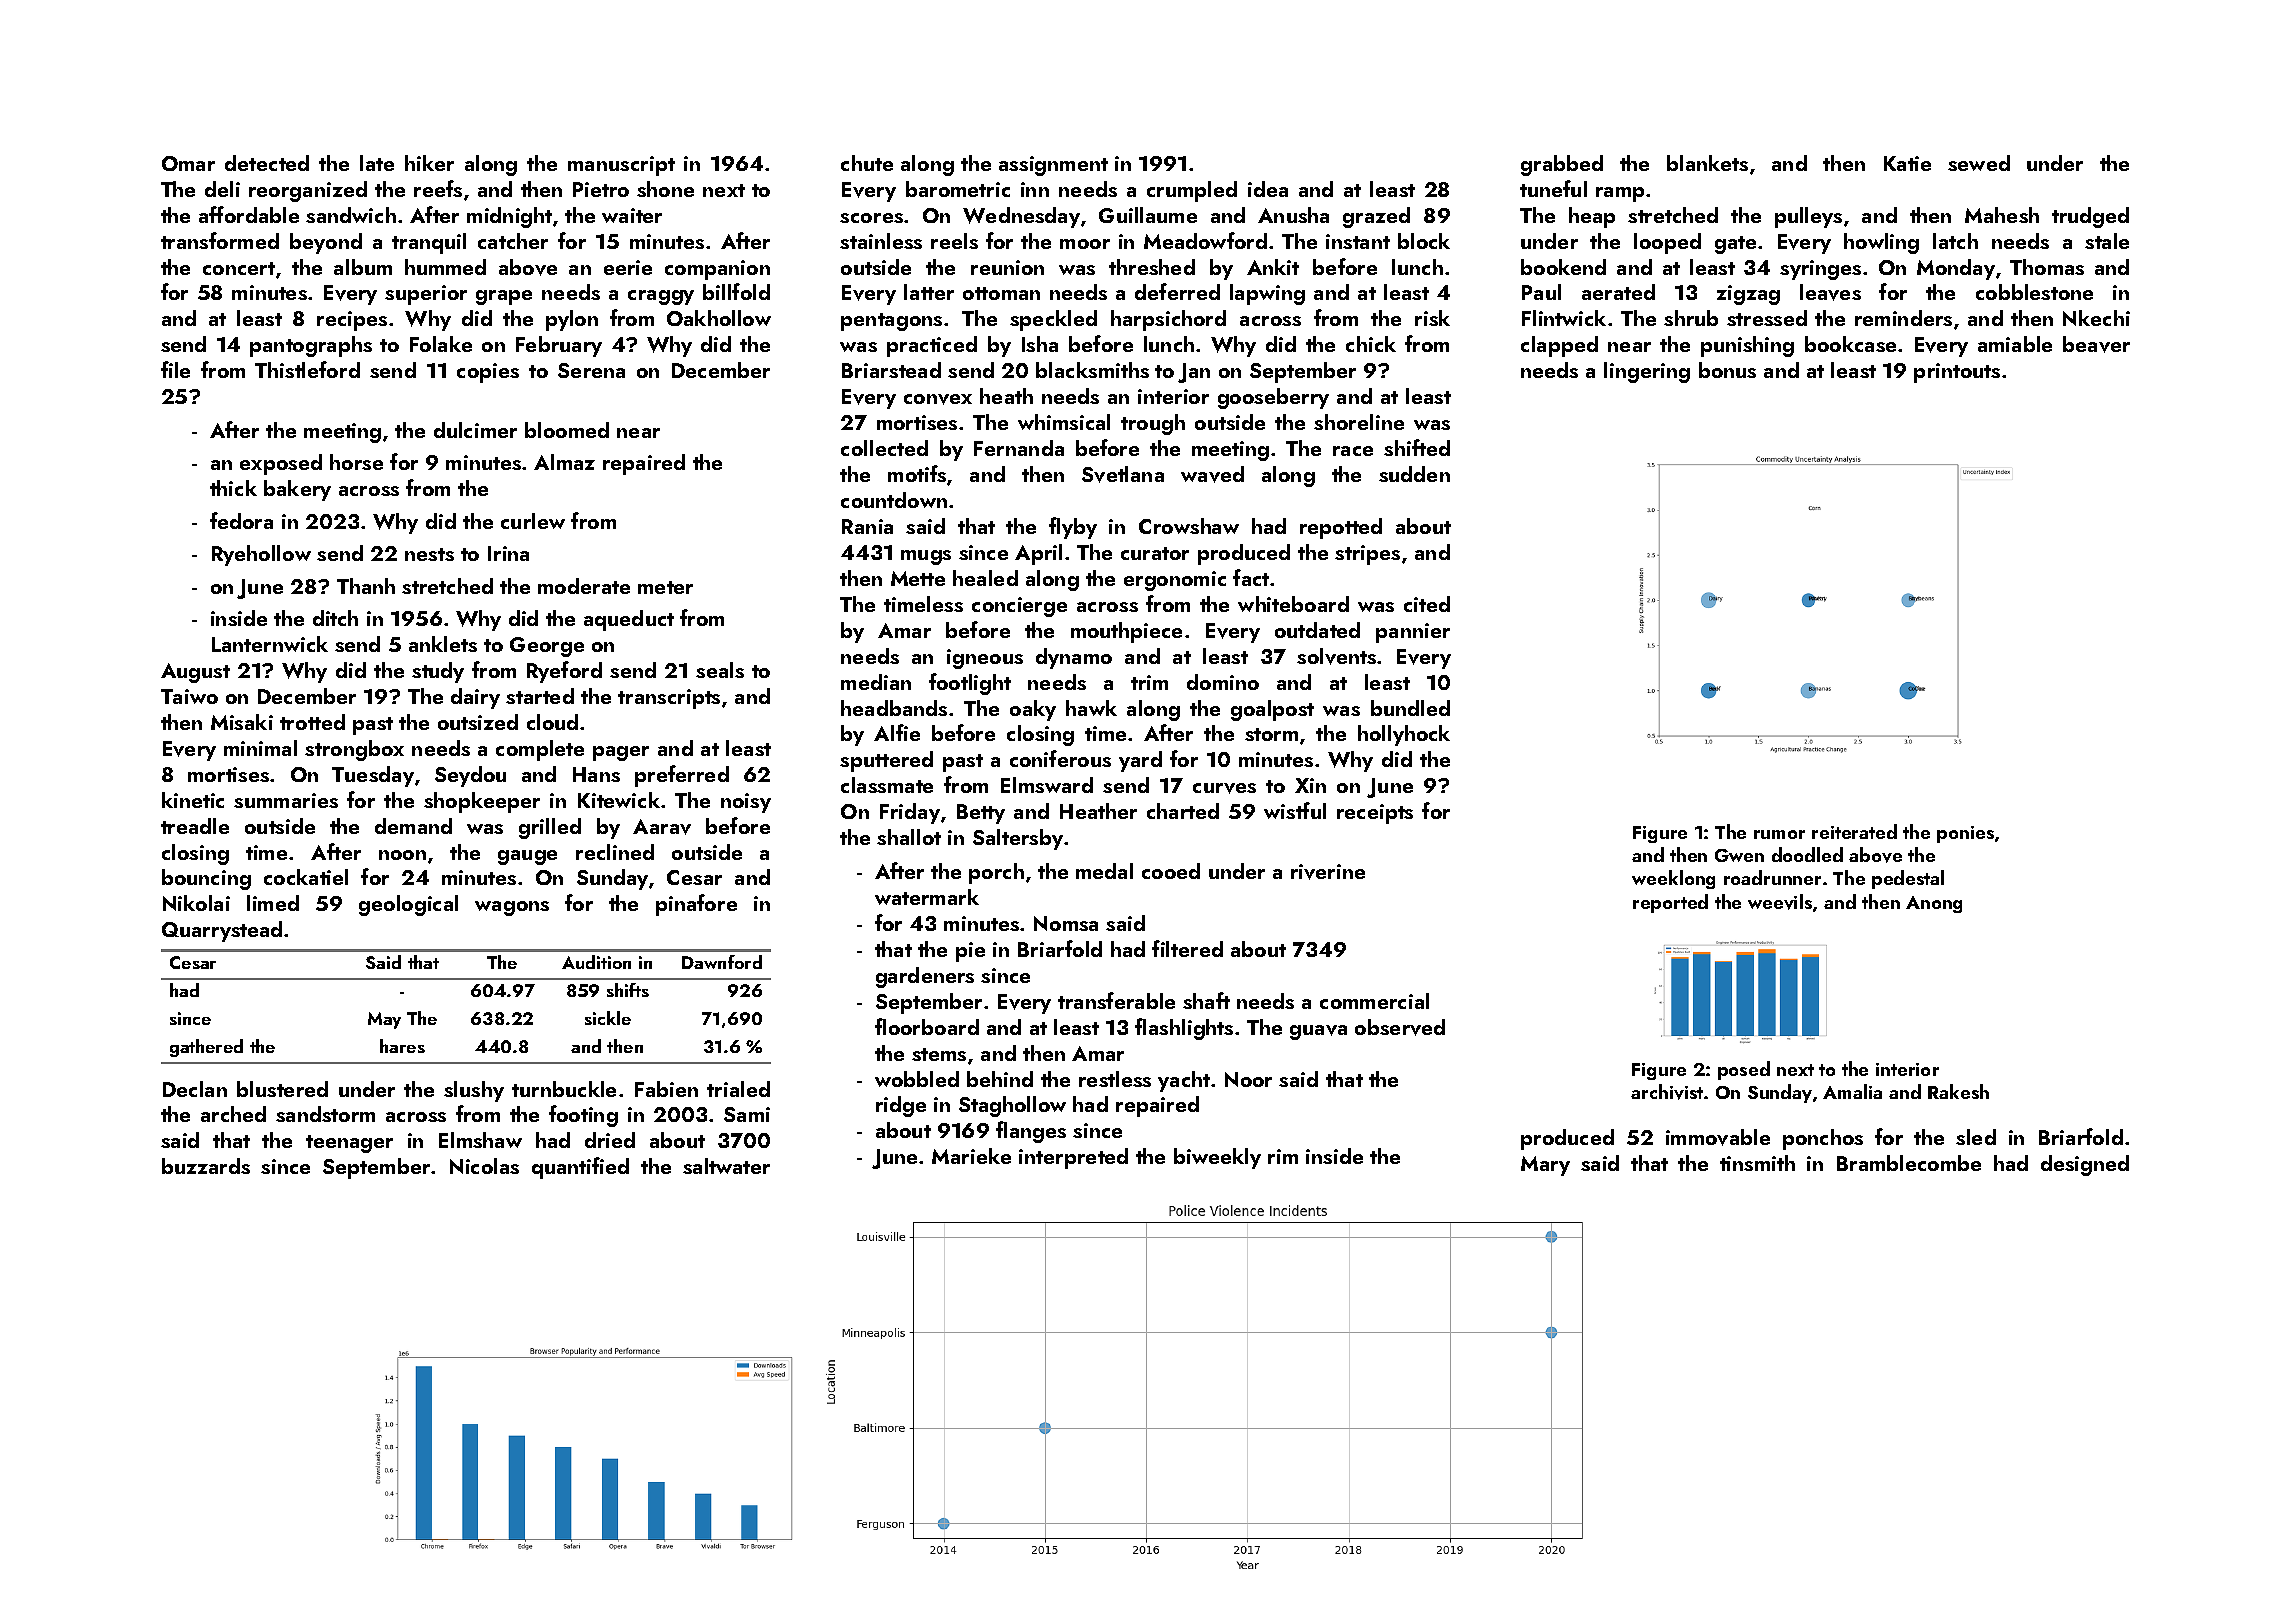  What do you see at coordinates (1217, 1158) in the screenshot?
I see `biweekly` at bounding box center [1217, 1158].
